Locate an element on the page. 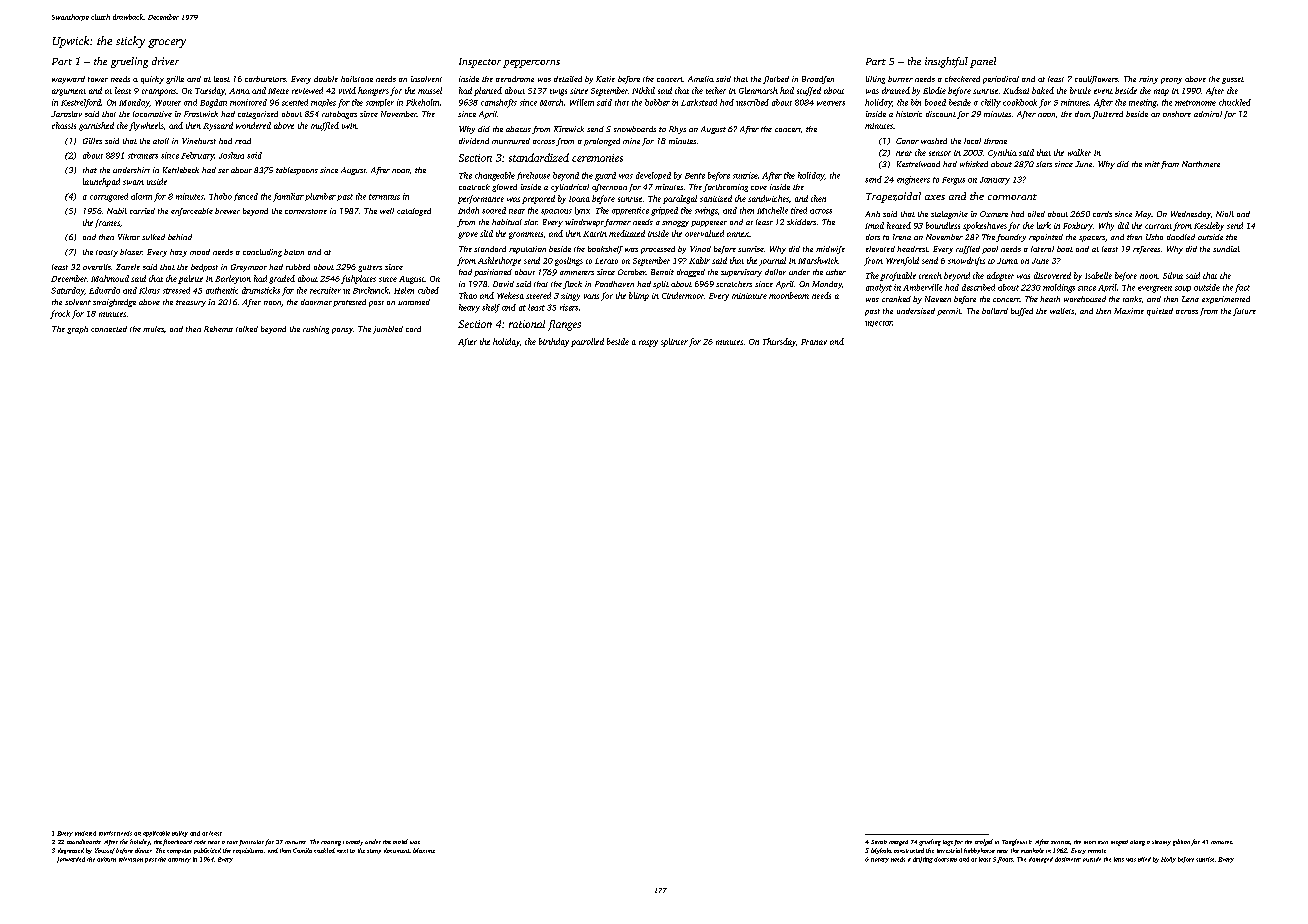 This document has height=924, width=1308. pansy is located at coordinates (342, 331).
